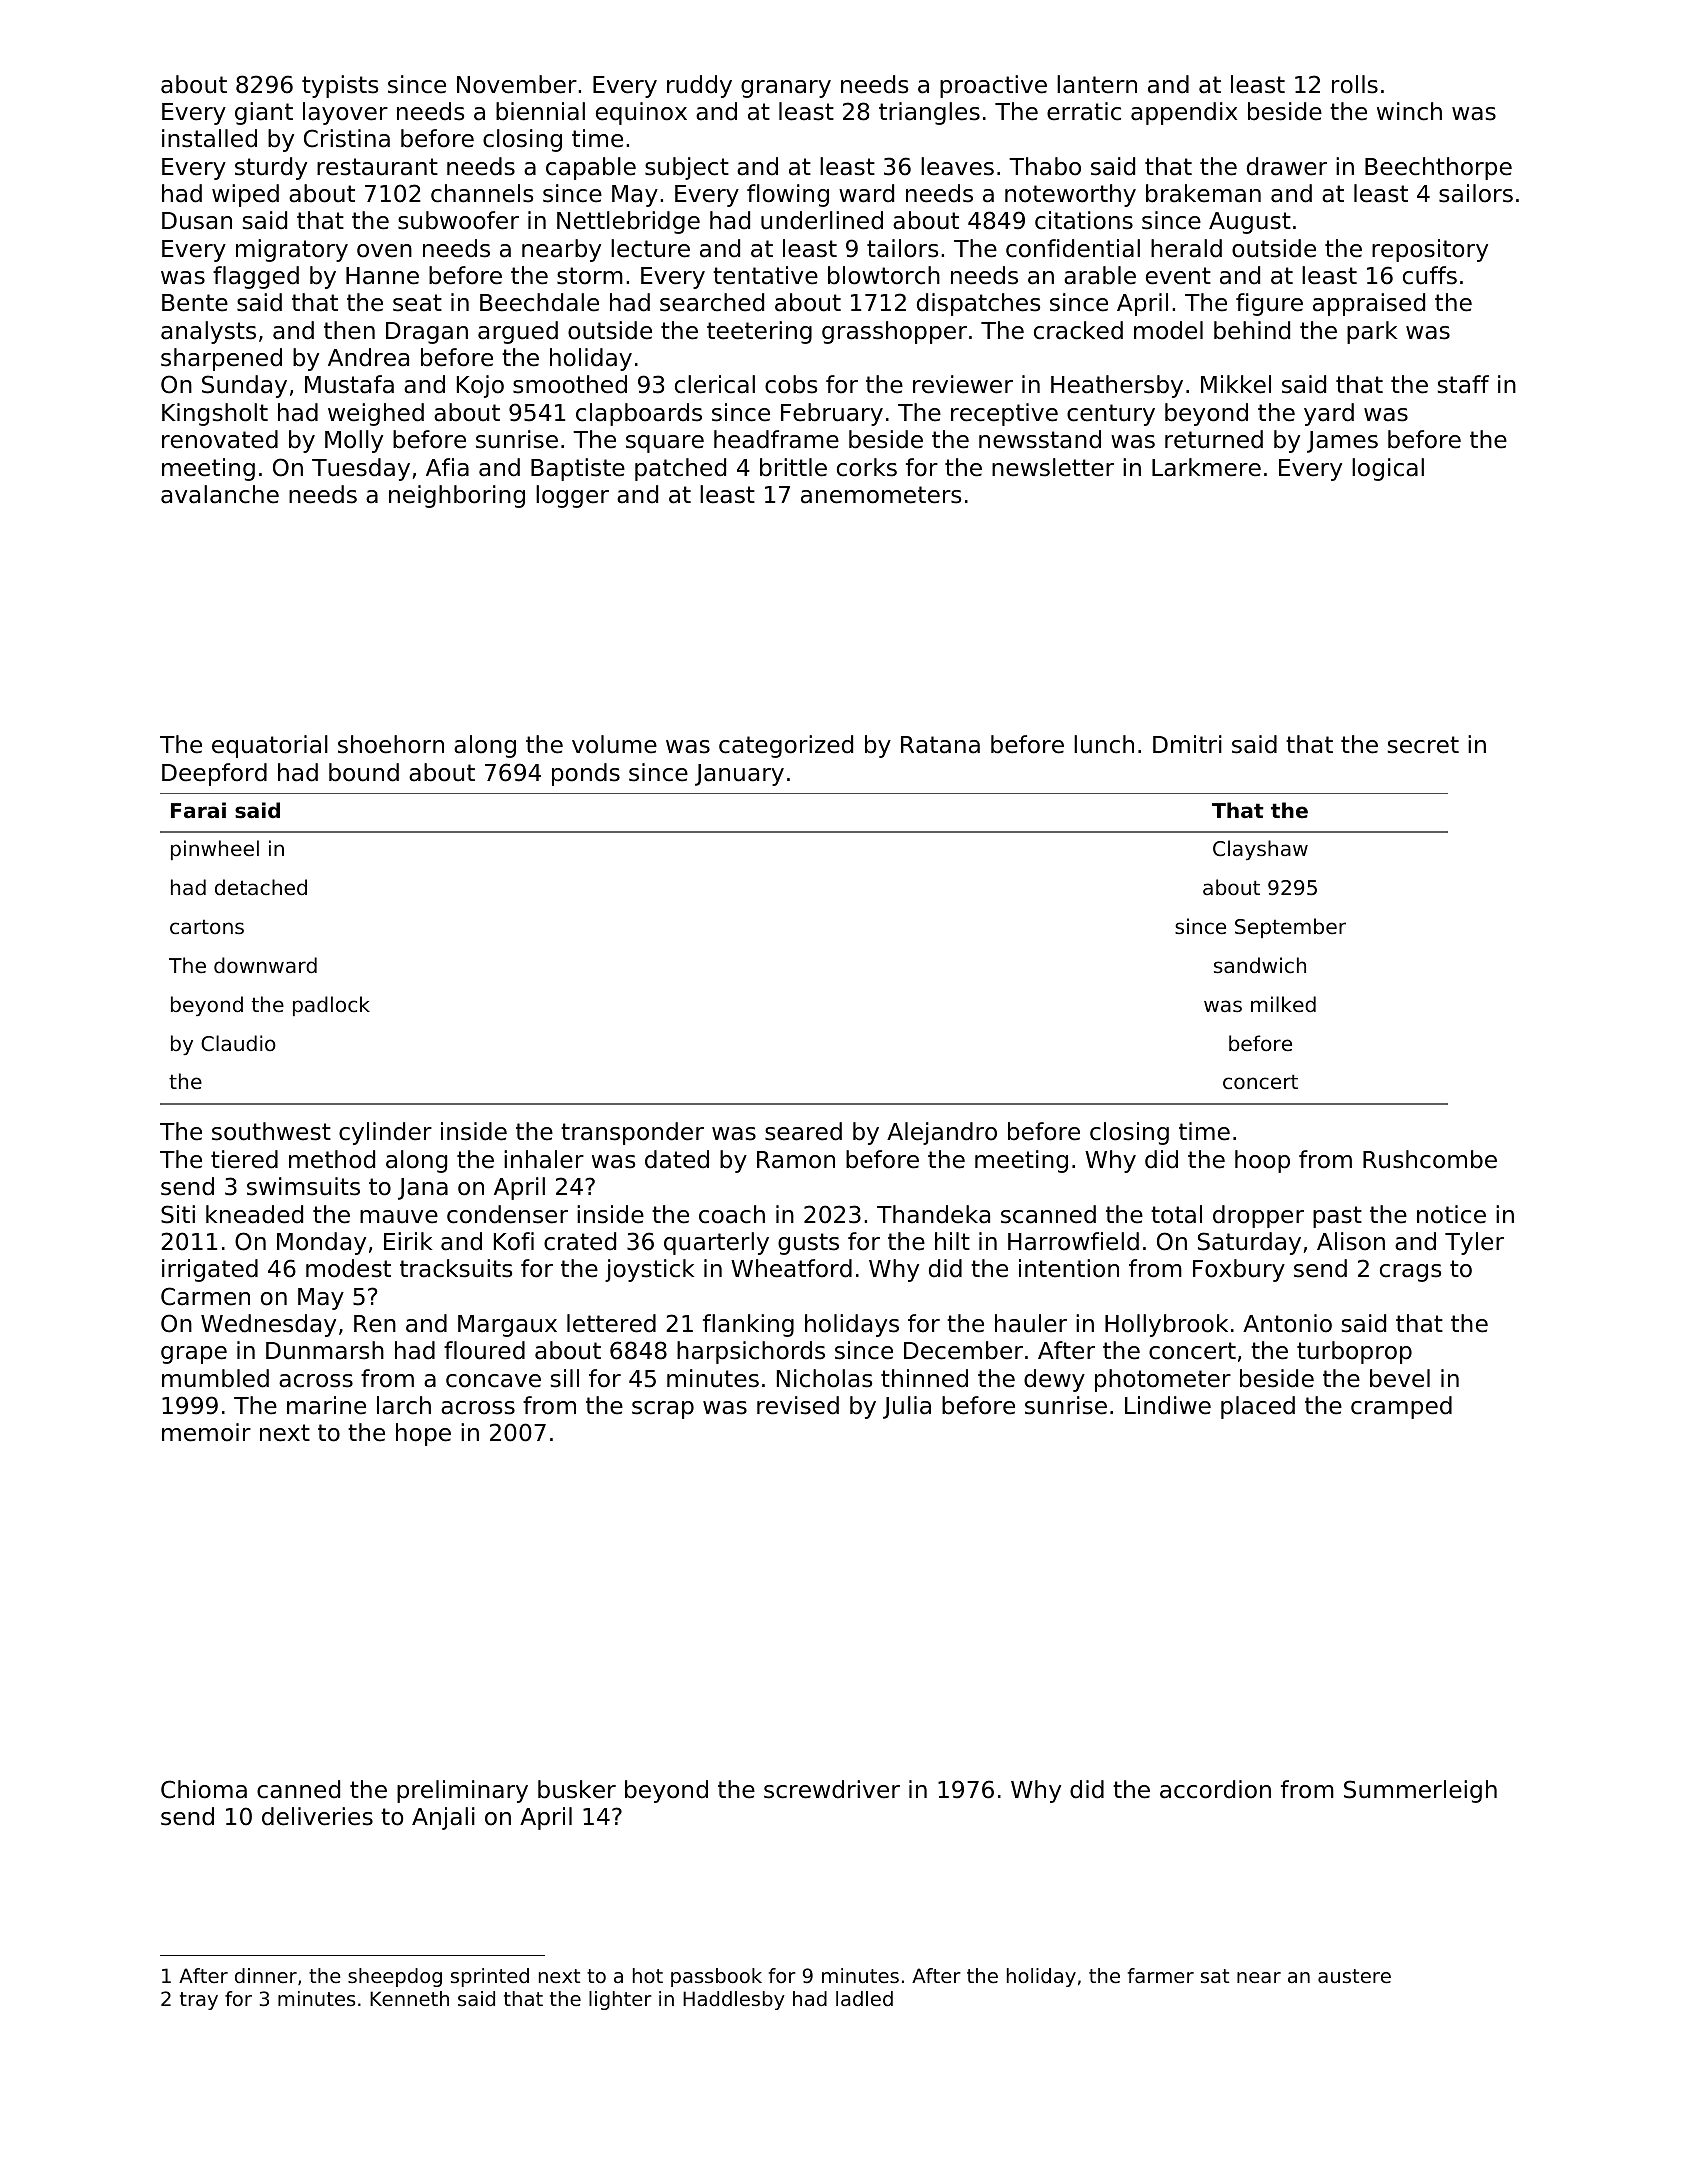 The image size is (1683, 2178). Describe the element at coordinates (993, 86) in the image. I see `proactive` at that location.
